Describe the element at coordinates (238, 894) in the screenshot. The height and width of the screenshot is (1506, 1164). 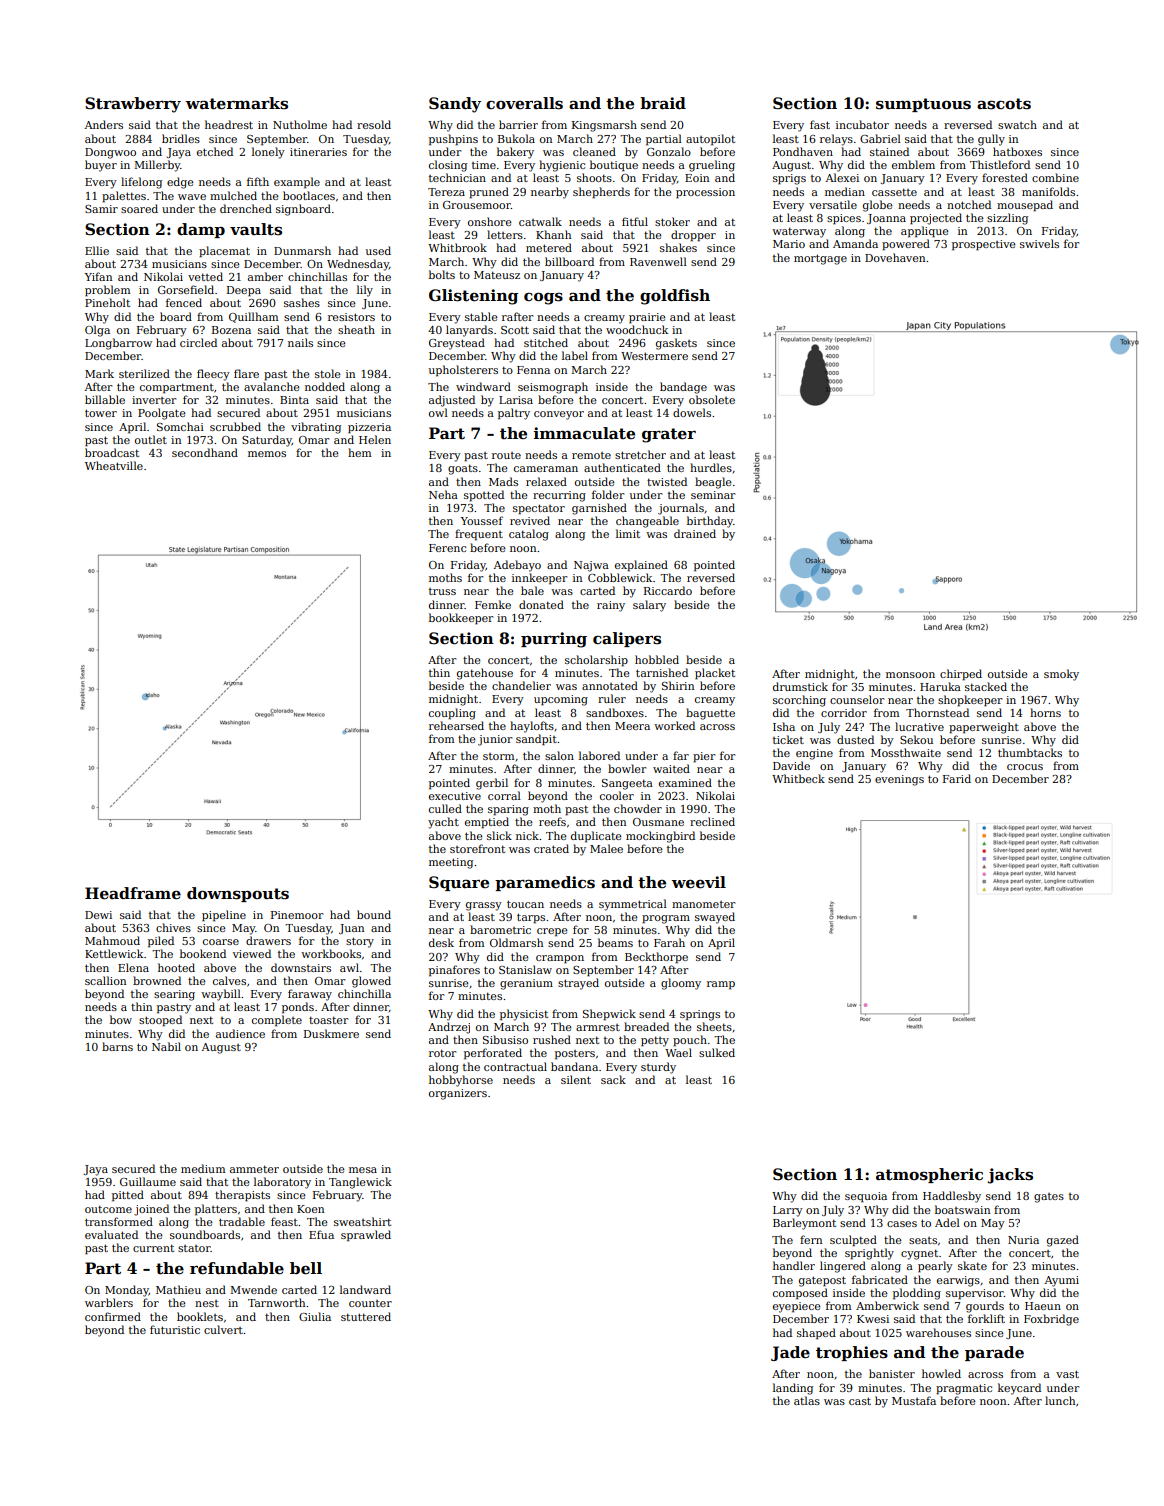
I see `downspouts` at that location.
